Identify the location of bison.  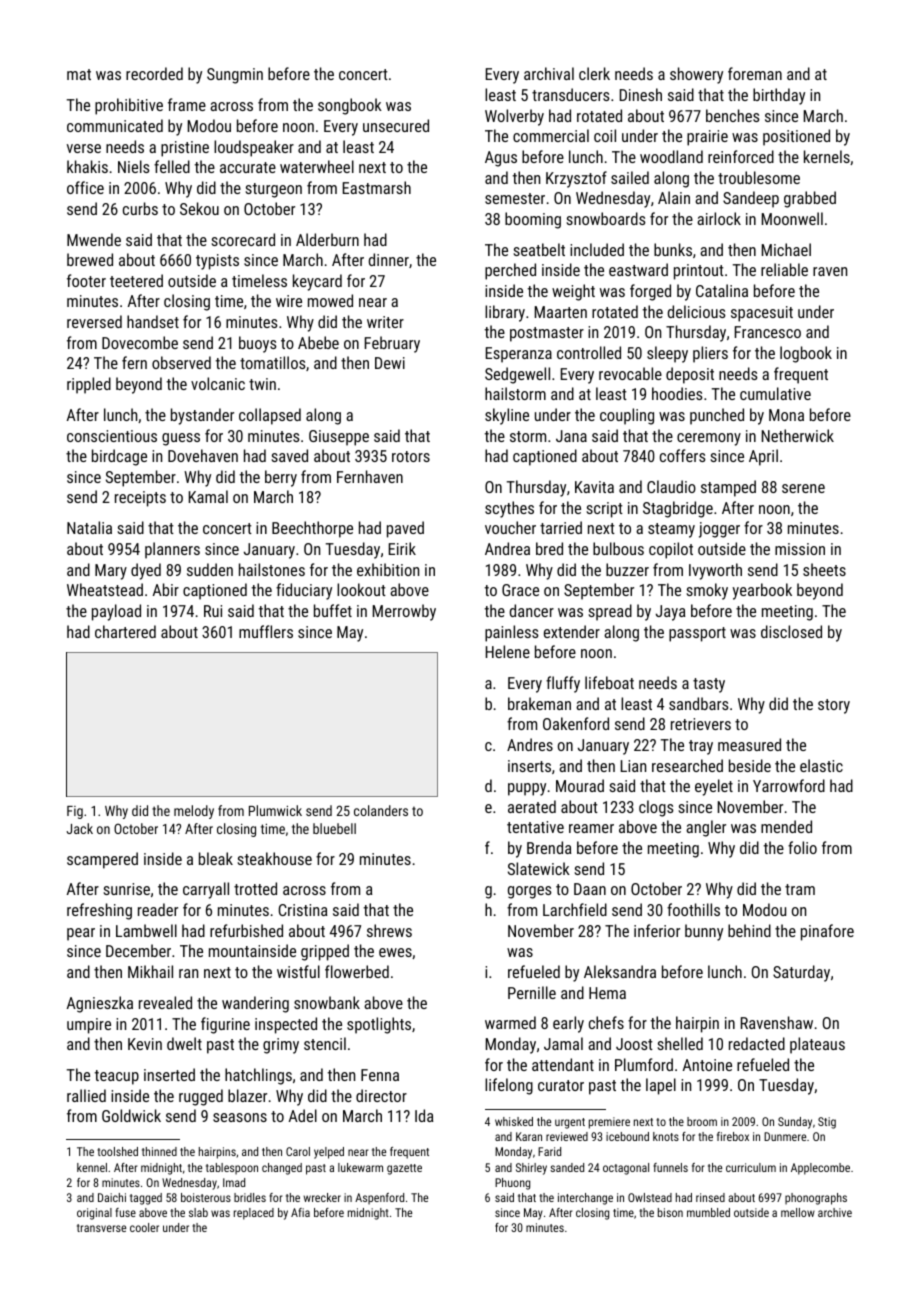
(670, 1212).
